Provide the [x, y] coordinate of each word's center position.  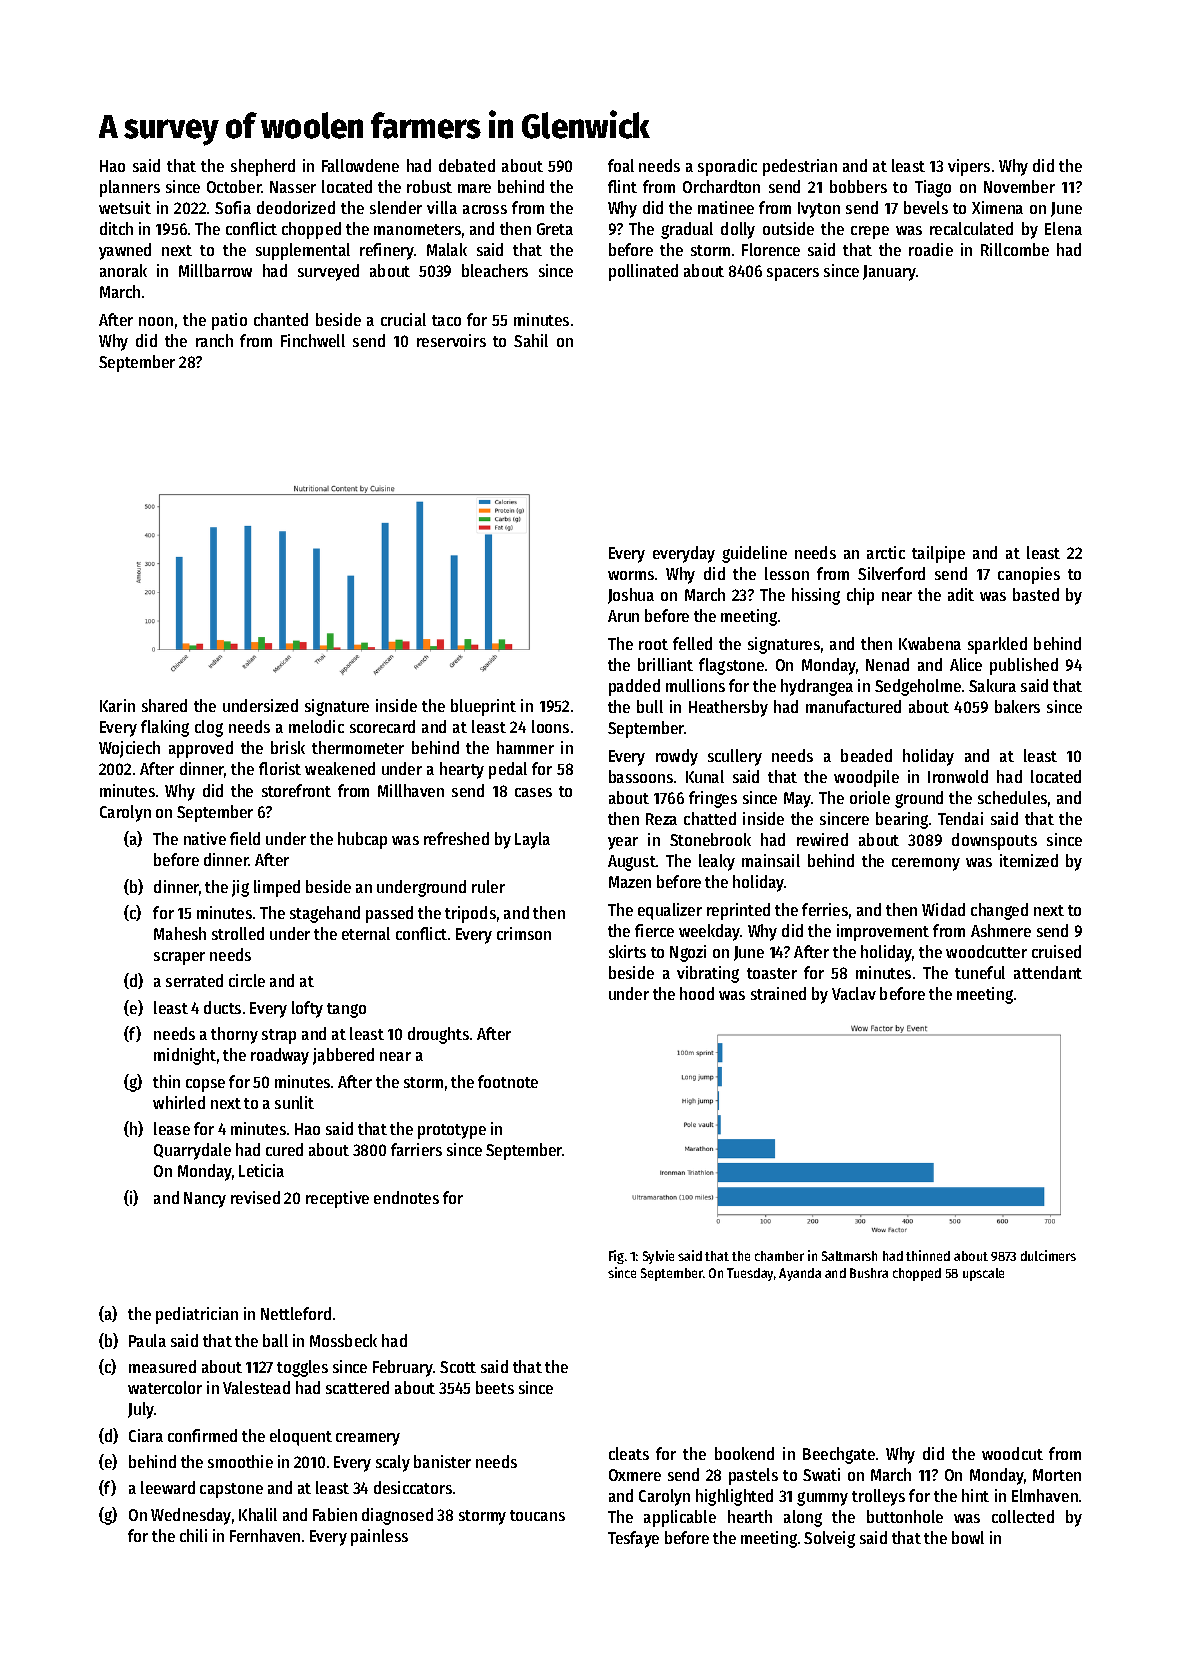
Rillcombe [1015, 249]
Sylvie [658, 1257]
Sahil [531, 340]
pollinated [643, 272]
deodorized [296, 207]
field [245, 838]
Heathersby [728, 708]
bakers [1017, 706]
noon [156, 321]
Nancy [205, 1200]
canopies [1029, 575]
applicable [680, 1518]
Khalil [258, 1514]
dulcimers [1048, 1255]
